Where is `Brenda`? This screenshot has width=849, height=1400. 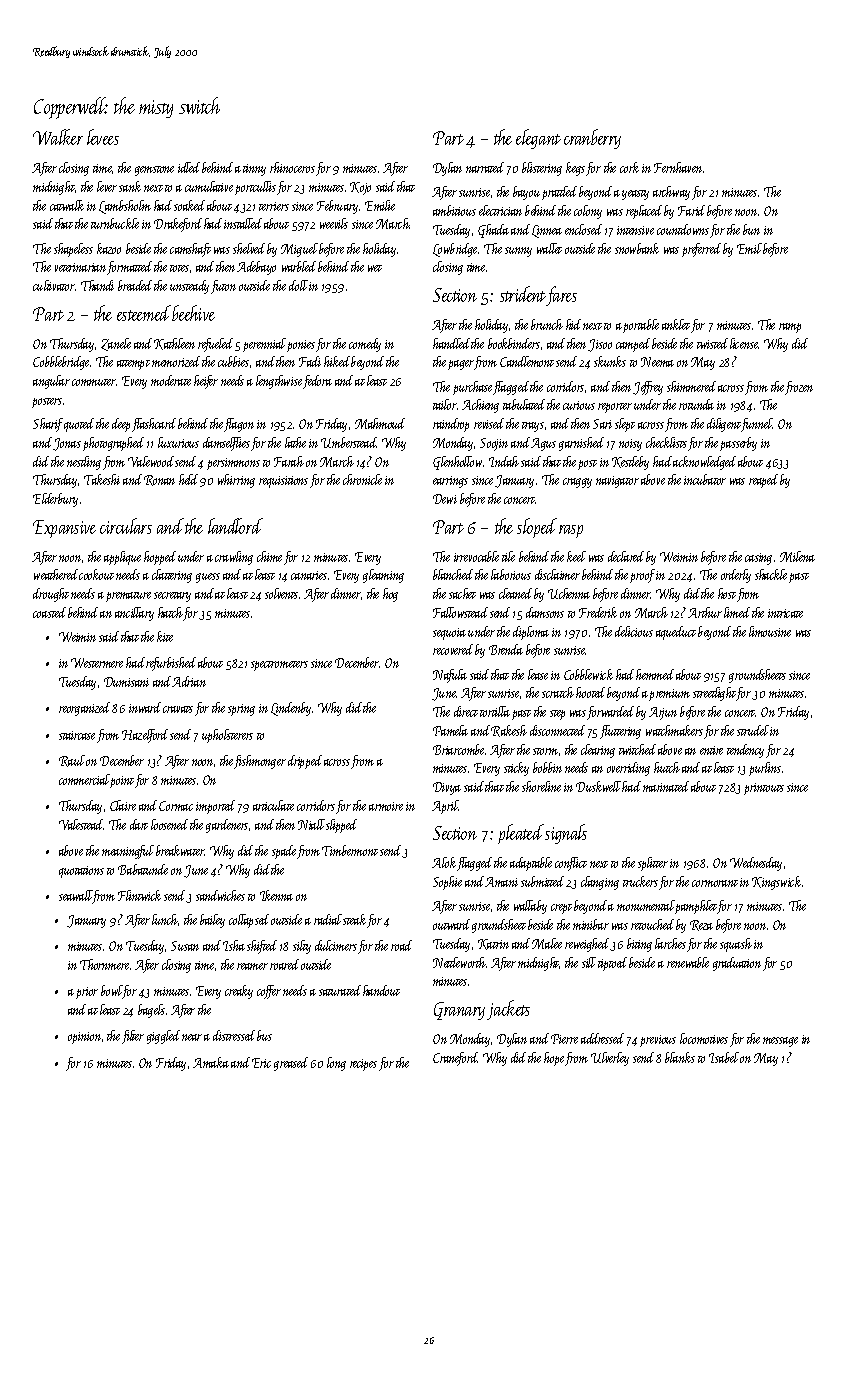
Brenda is located at coordinates (506, 649).
